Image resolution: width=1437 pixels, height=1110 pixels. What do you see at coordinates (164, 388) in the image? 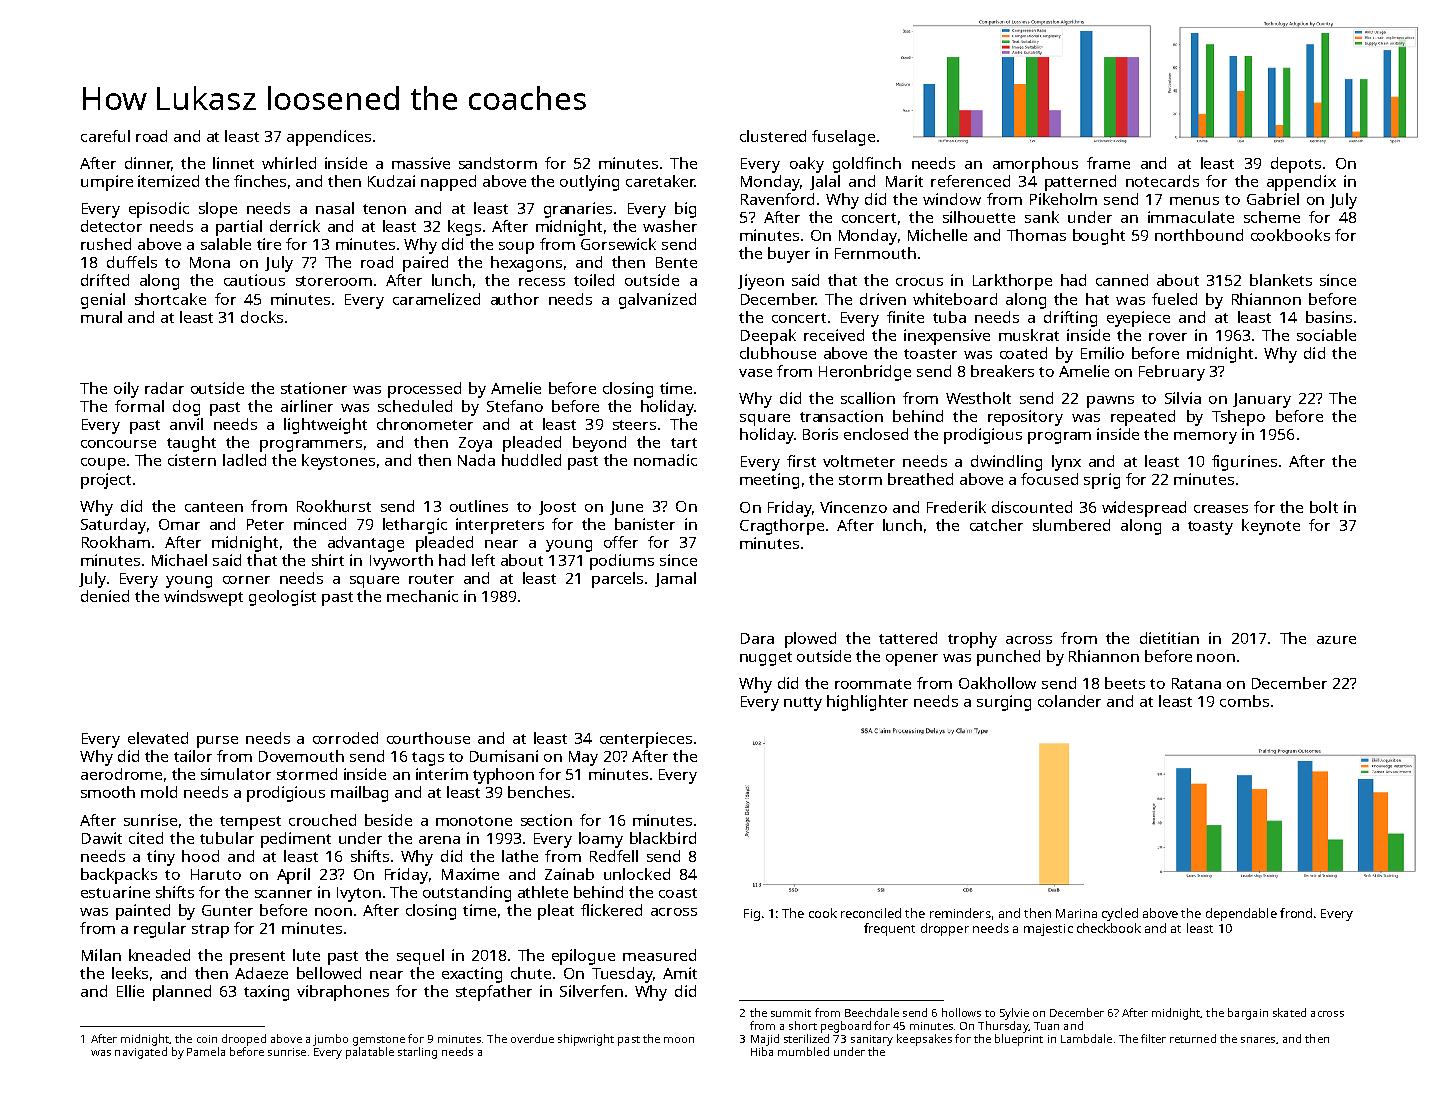
I see `radar` at bounding box center [164, 388].
